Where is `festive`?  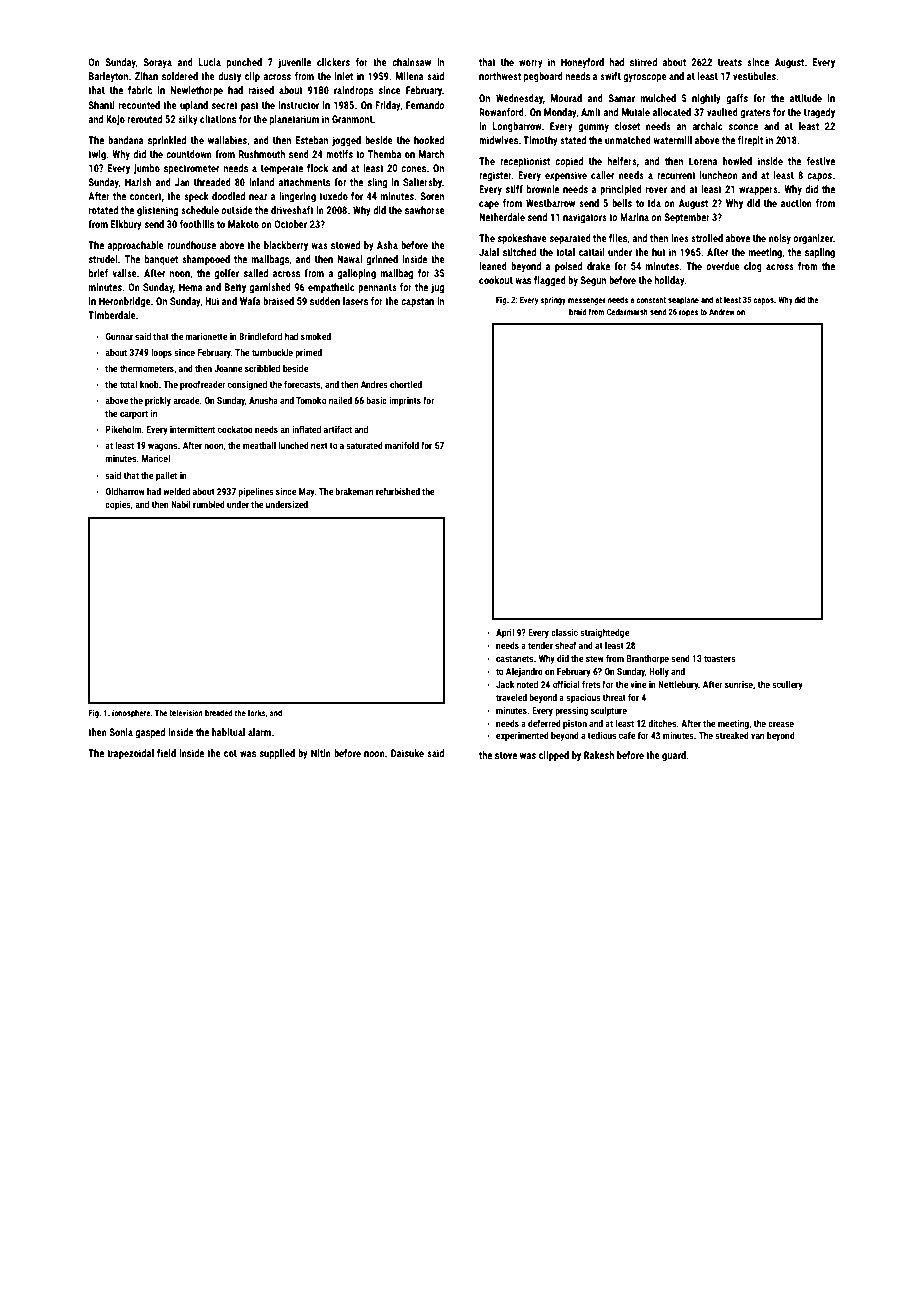 festive is located at coordinates (821, 161).
